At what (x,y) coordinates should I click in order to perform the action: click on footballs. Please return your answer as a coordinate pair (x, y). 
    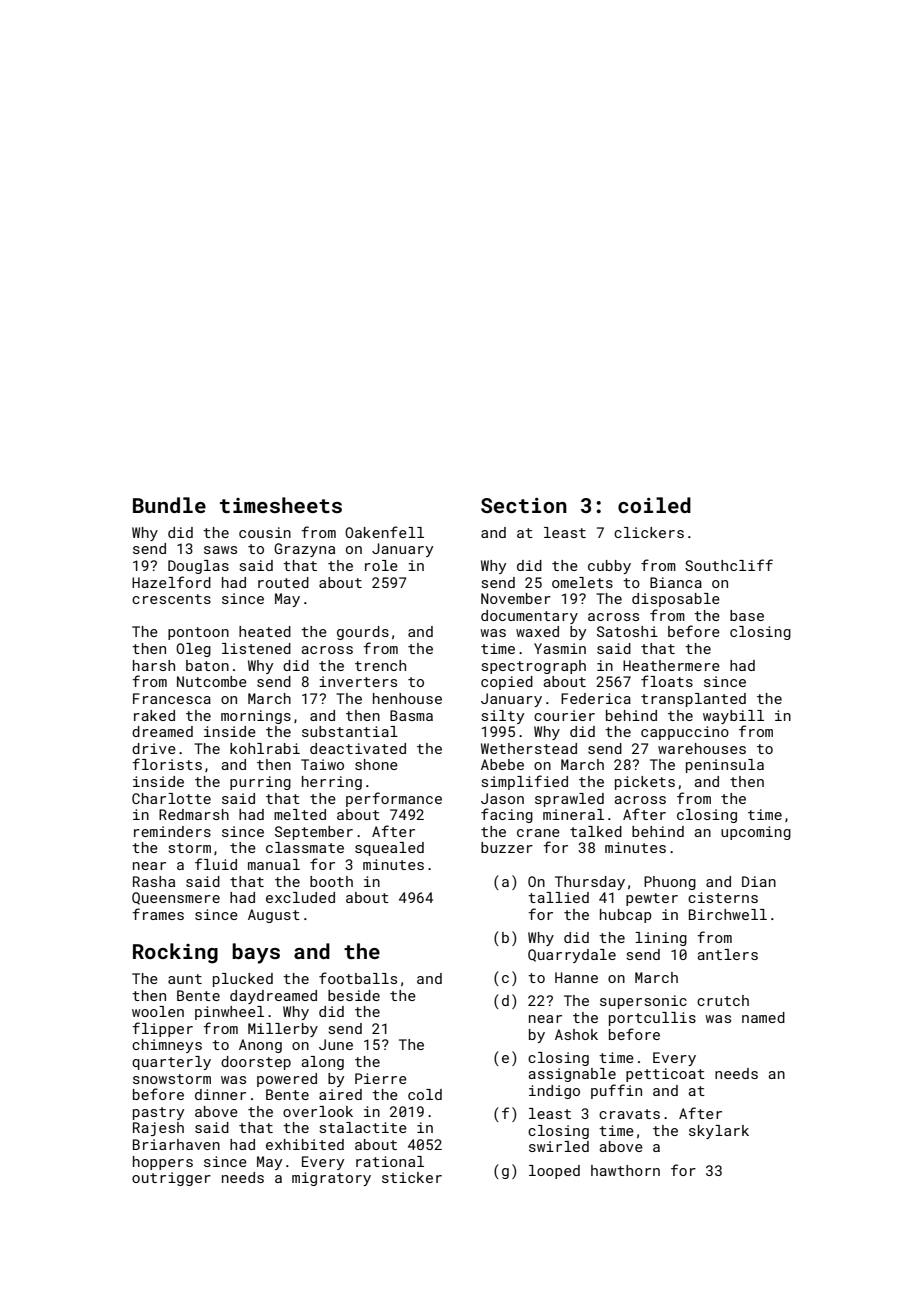
    Looking at the image, I should click on (358, 978).
